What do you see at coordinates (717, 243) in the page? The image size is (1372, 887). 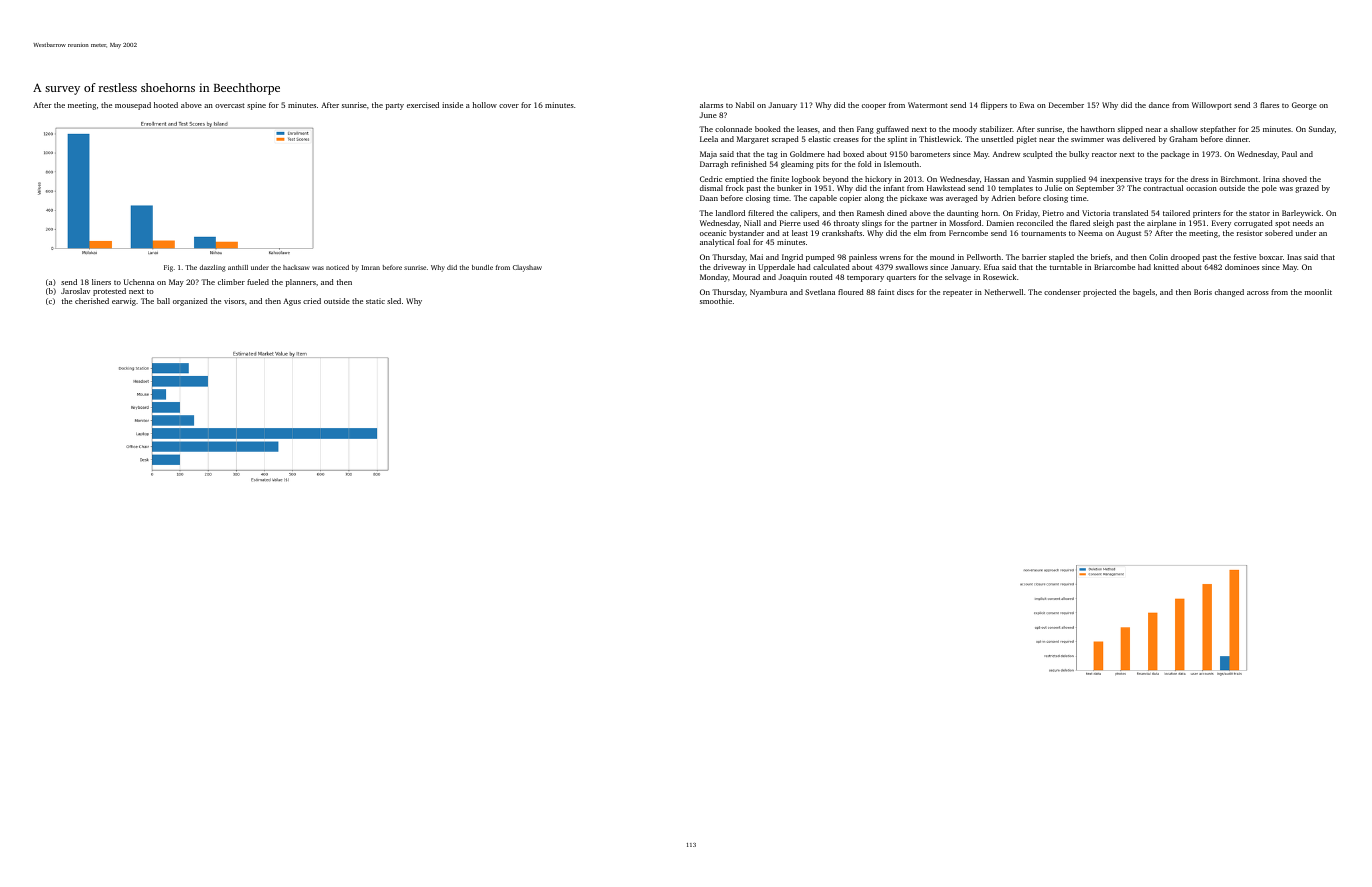 I see `analytical` at bounding box center [717, 243].
